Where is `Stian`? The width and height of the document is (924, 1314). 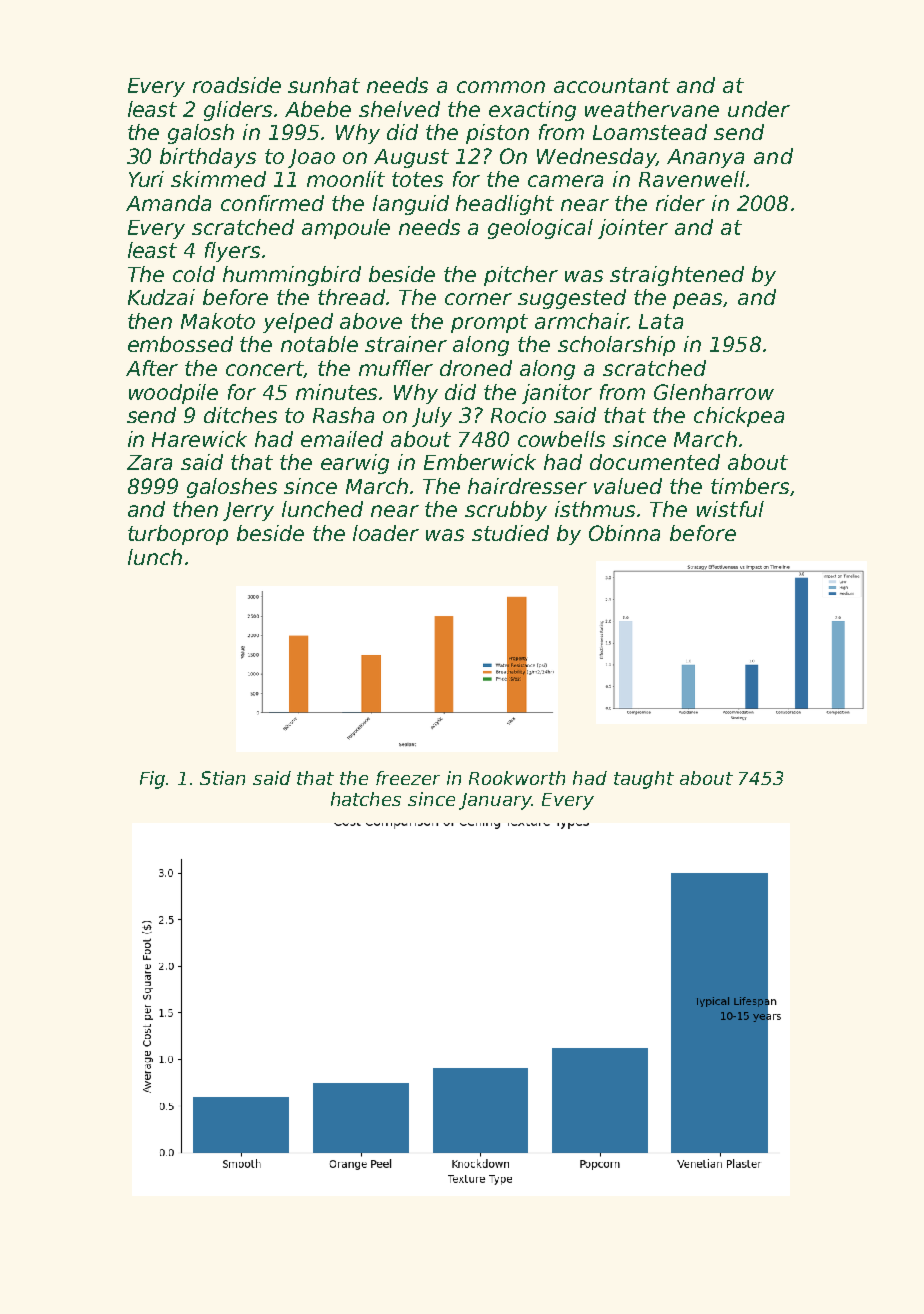
Stian is located at coordinates (222, 778).
